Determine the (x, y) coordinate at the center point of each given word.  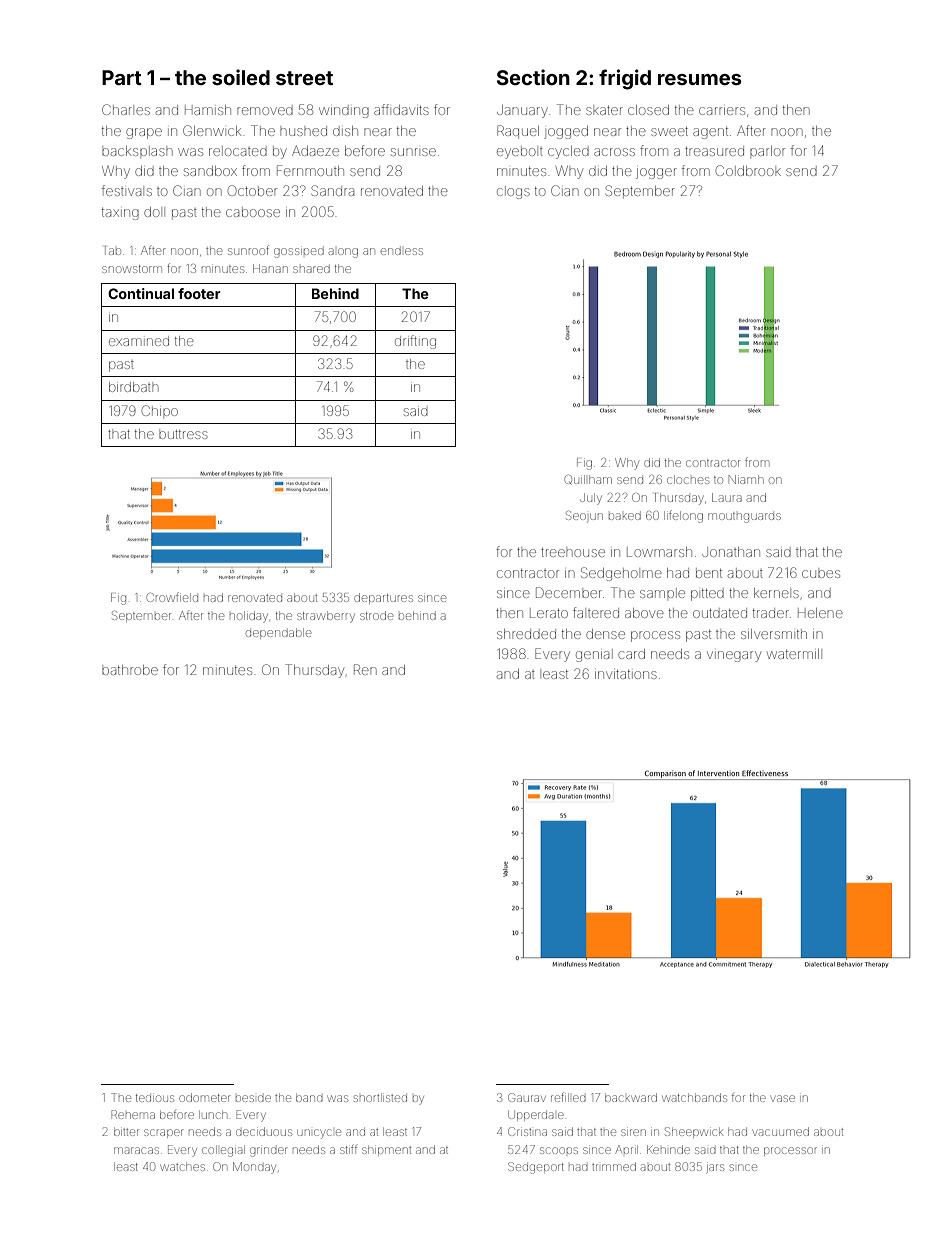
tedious (155, 1098)
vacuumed (781, 1131)
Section (533, 77)
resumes (700, 79)
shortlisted (380, 1098)
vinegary (734, 656)
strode (376, 615)
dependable (278, 633)
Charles (126, 109)
